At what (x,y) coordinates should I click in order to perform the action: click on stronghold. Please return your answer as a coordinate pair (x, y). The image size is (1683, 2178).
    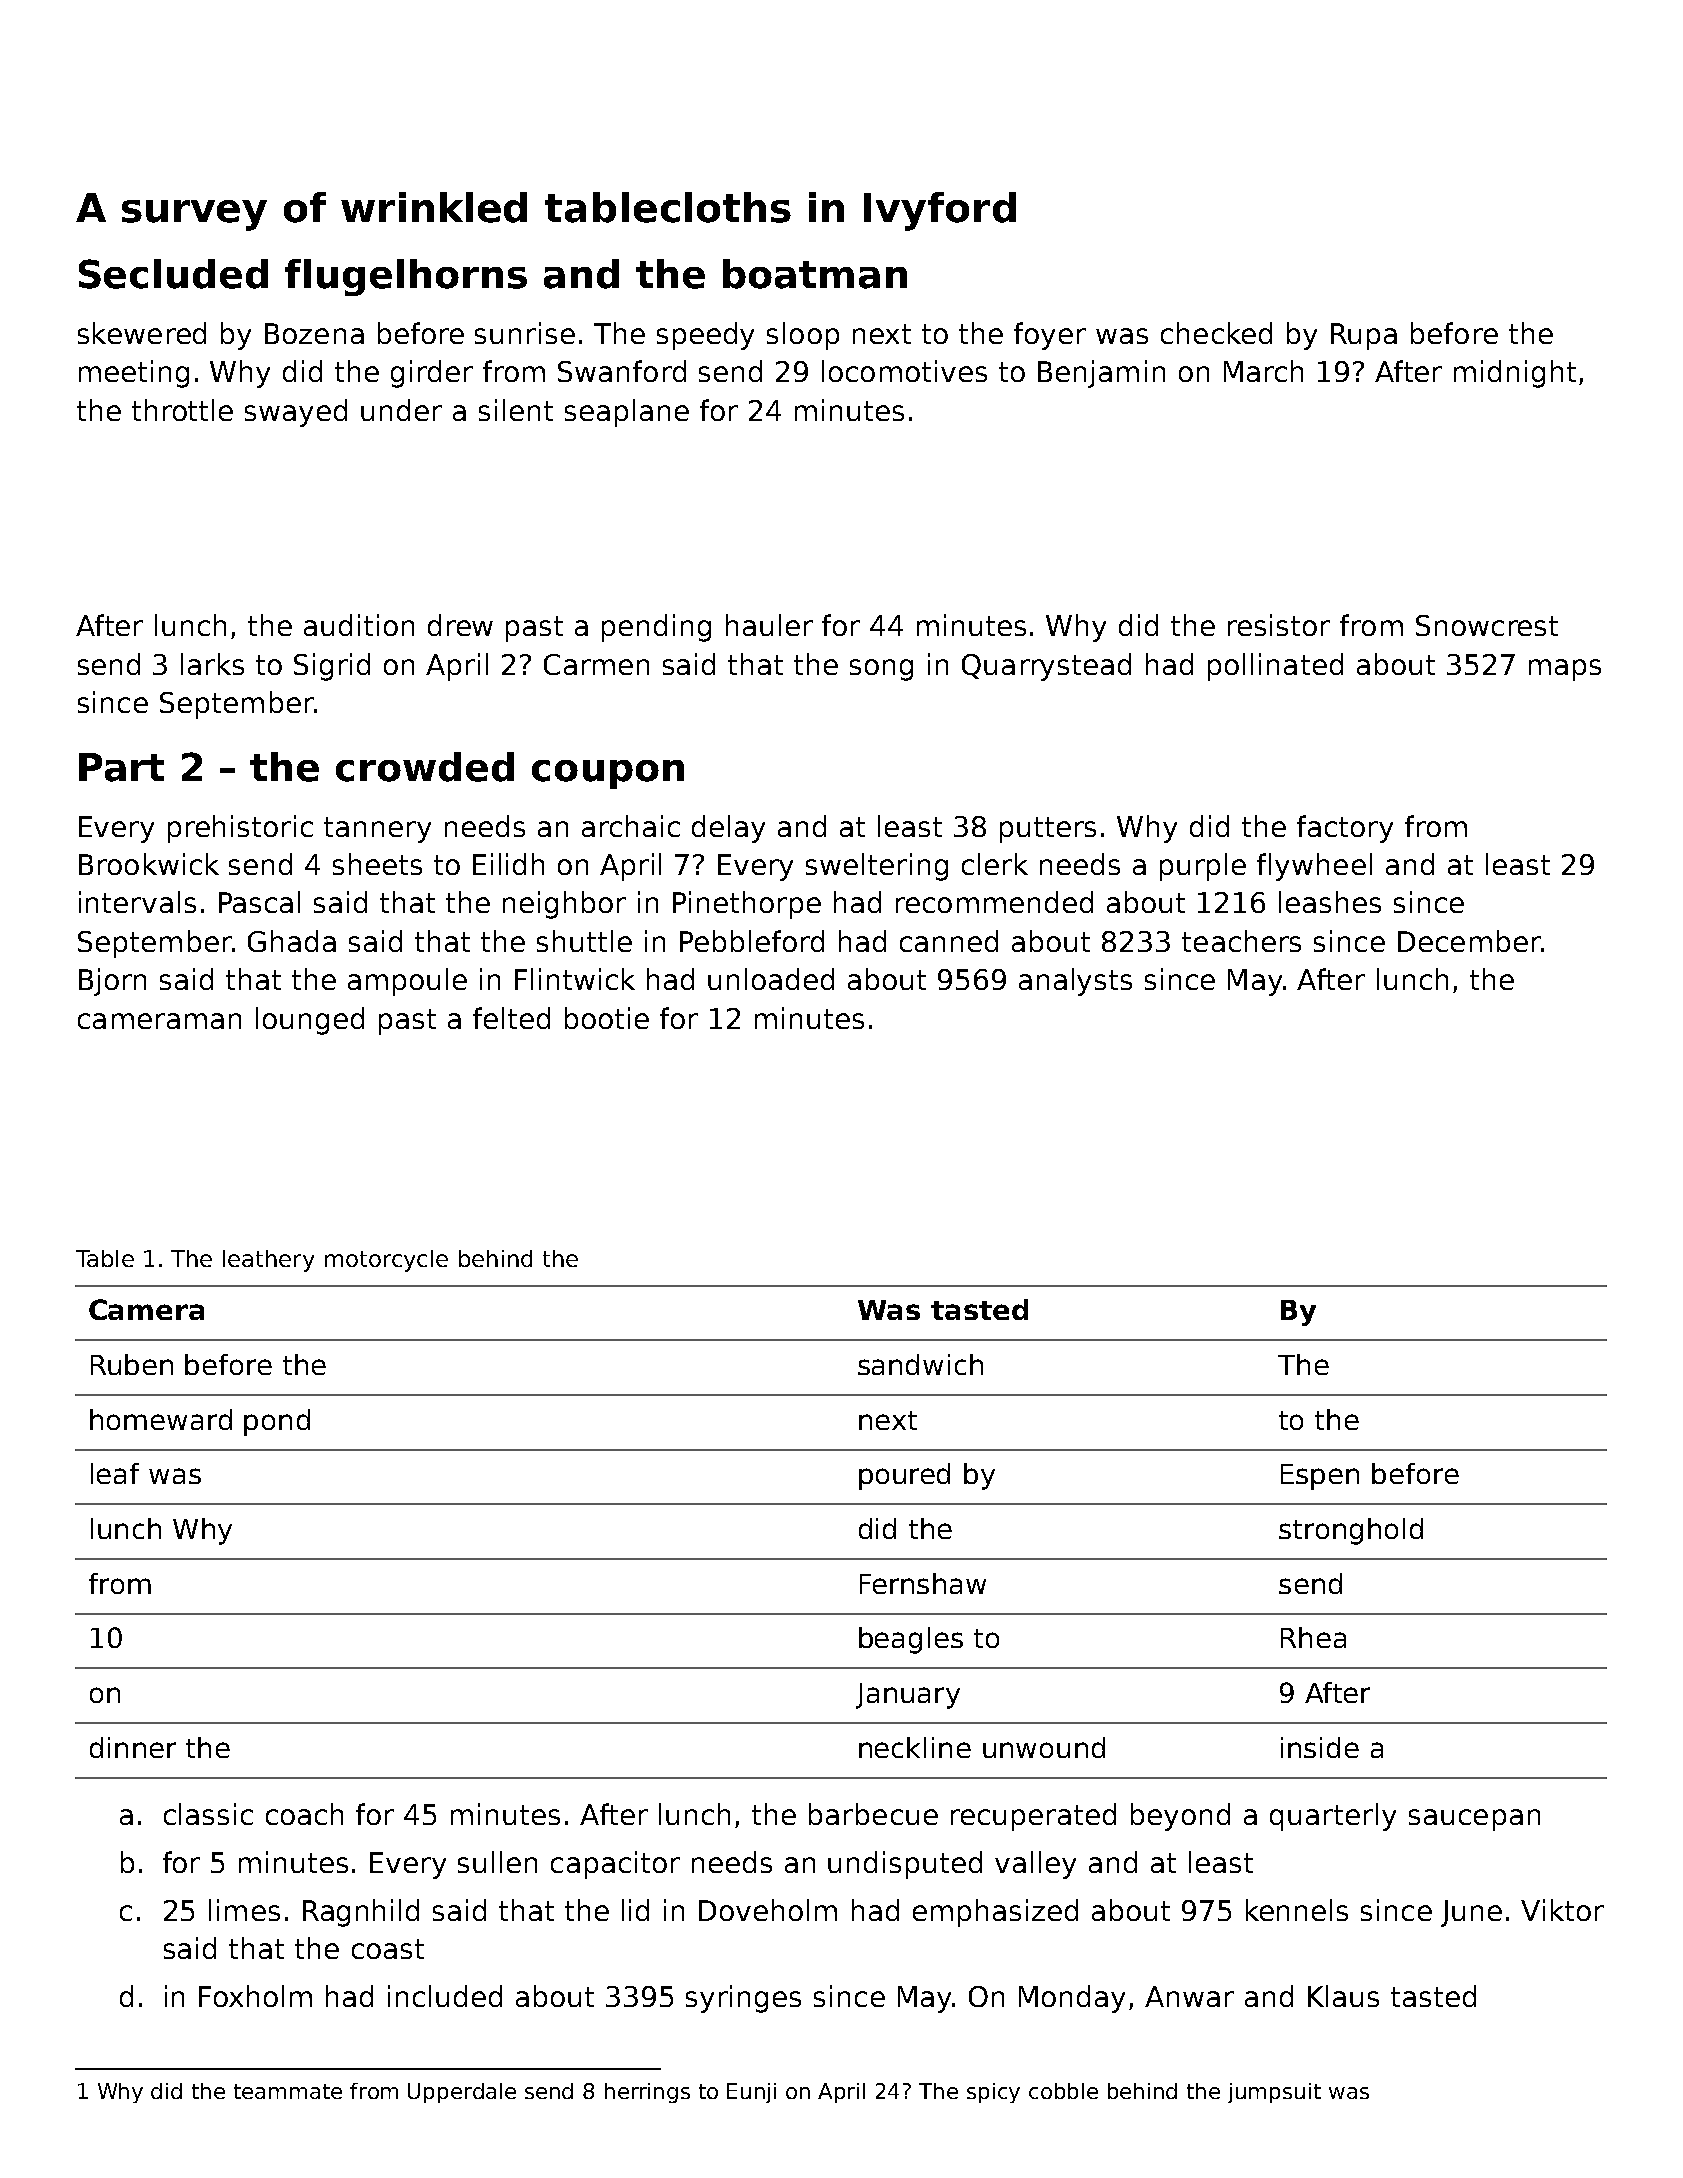
    Looking at the image, I should click on (1351, 1531).
